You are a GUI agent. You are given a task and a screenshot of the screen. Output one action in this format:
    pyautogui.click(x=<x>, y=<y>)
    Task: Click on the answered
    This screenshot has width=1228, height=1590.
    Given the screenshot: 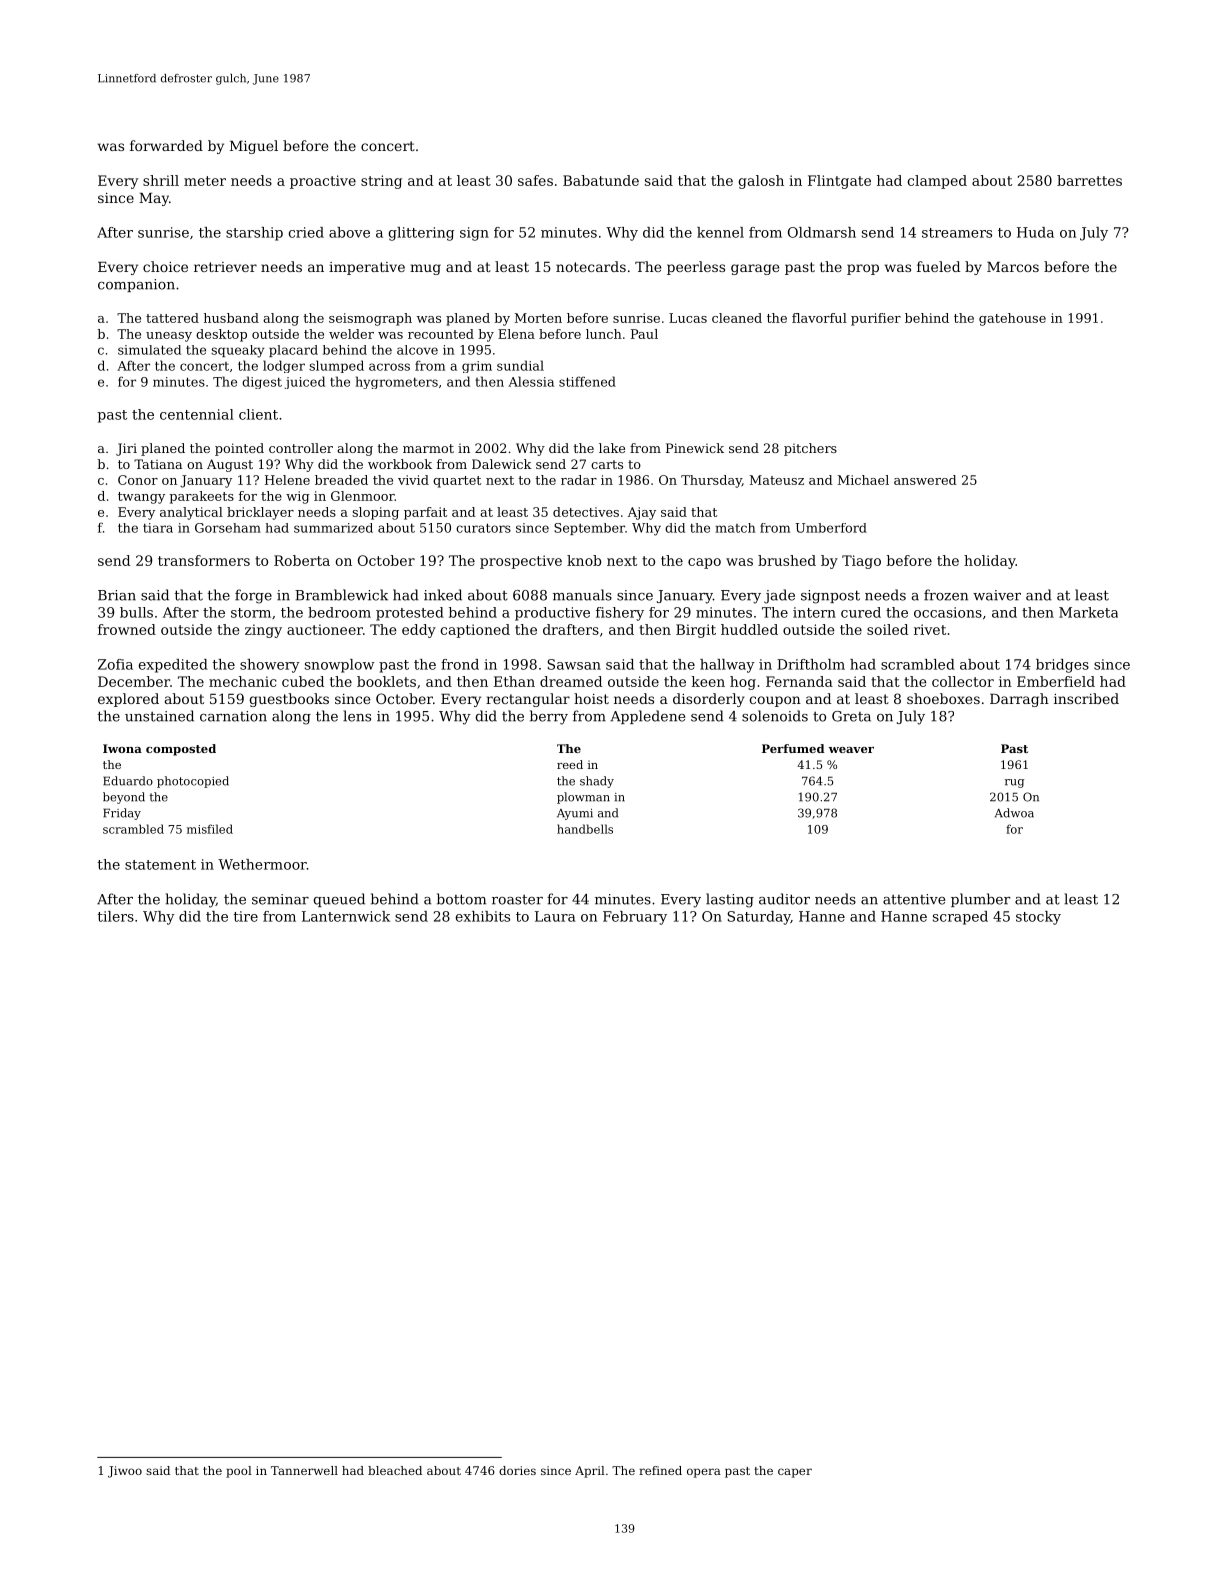 What is the action you would take?
    pyautogui.click(x=925, y=480)
